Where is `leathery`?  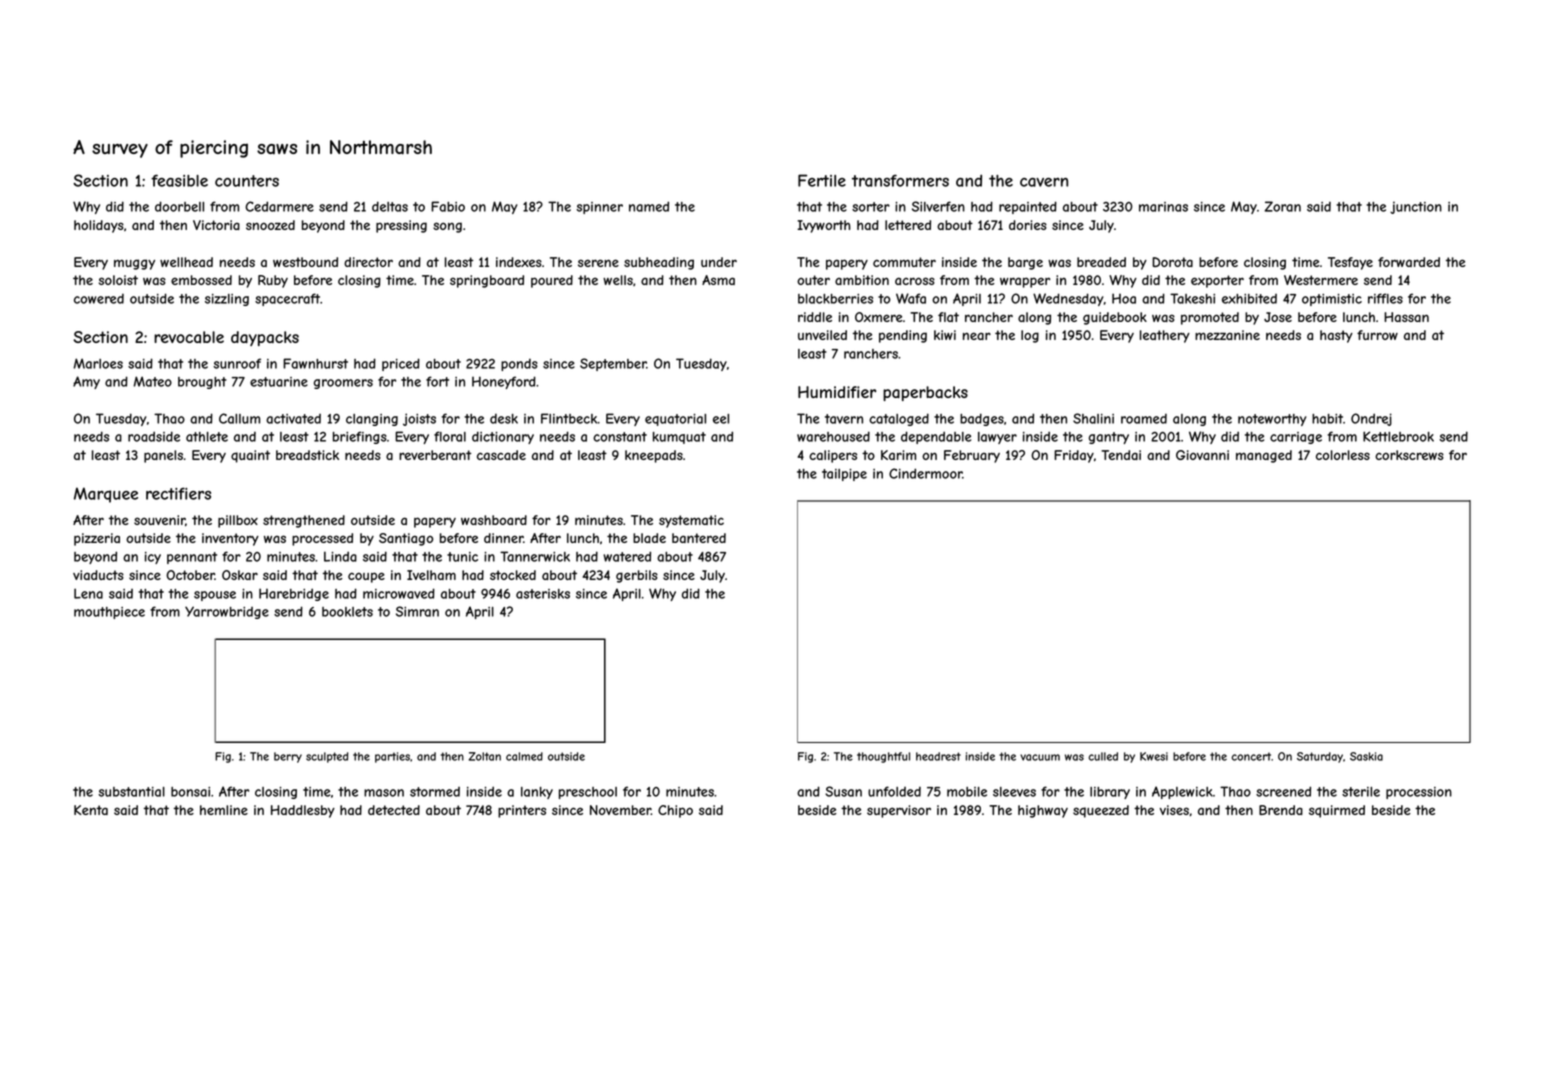 leathery is located at coordinates (1165, 336).
